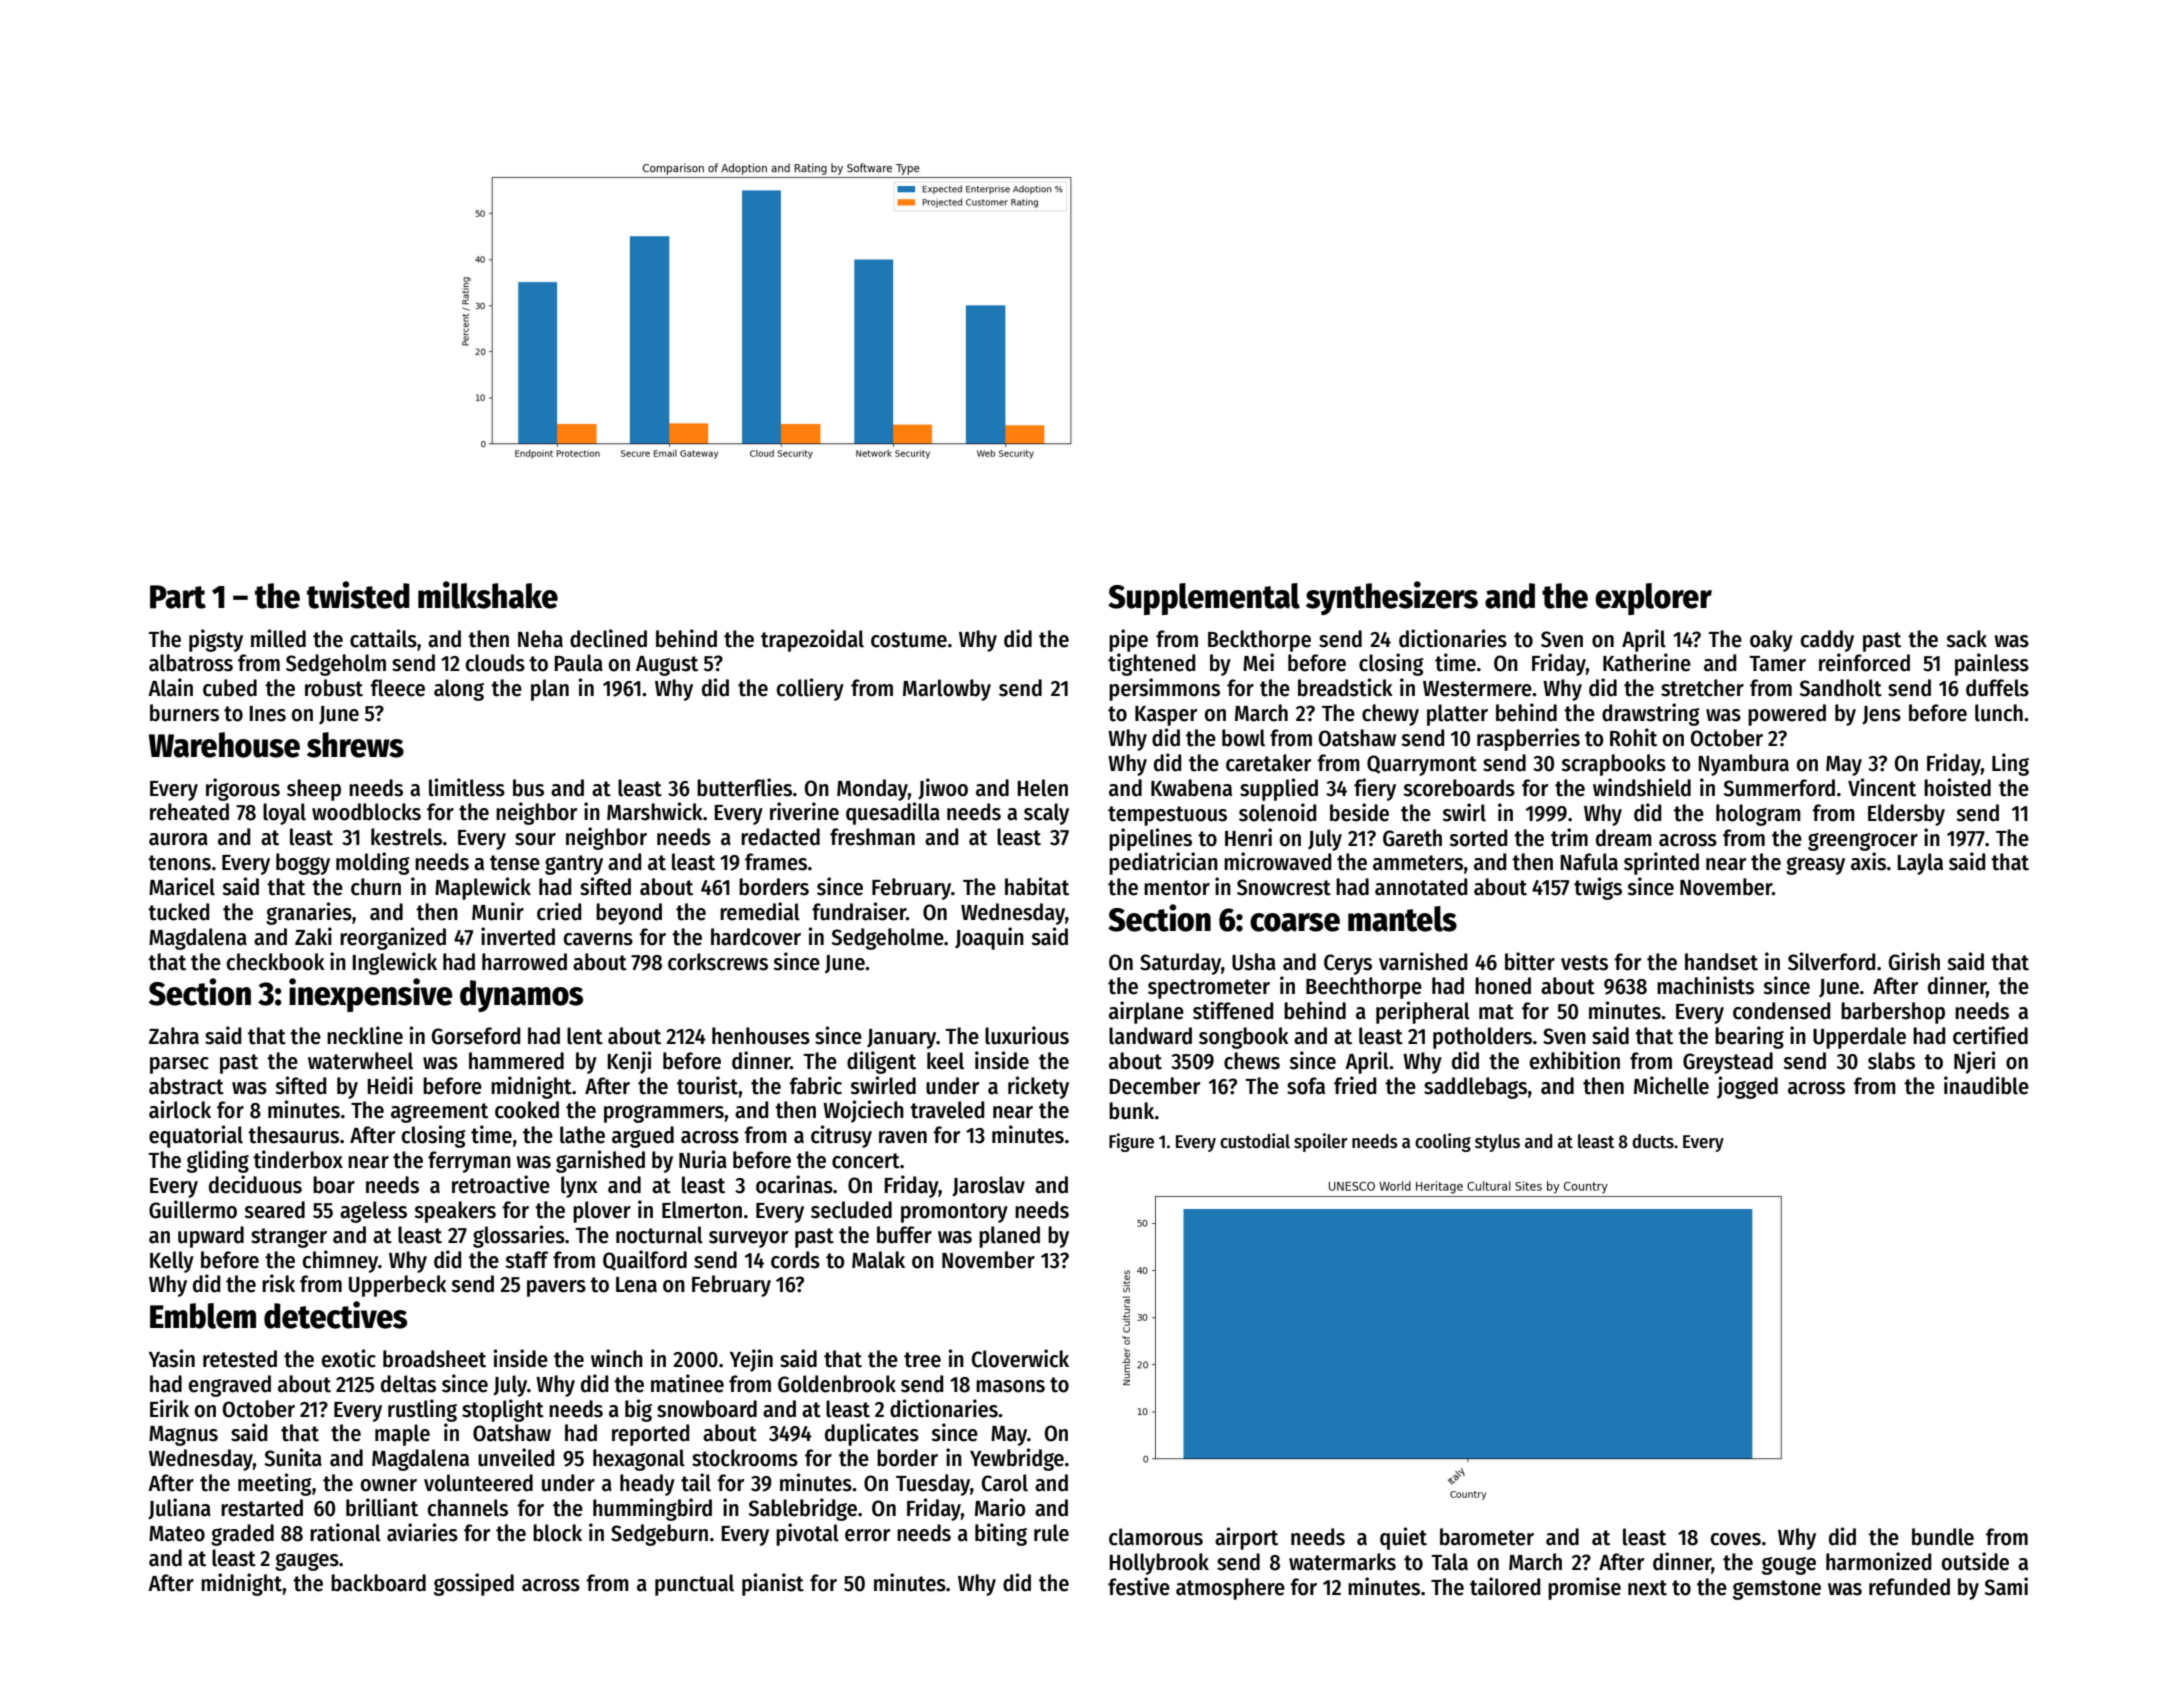  I want to click on Marshwick, so click(655, 811).
